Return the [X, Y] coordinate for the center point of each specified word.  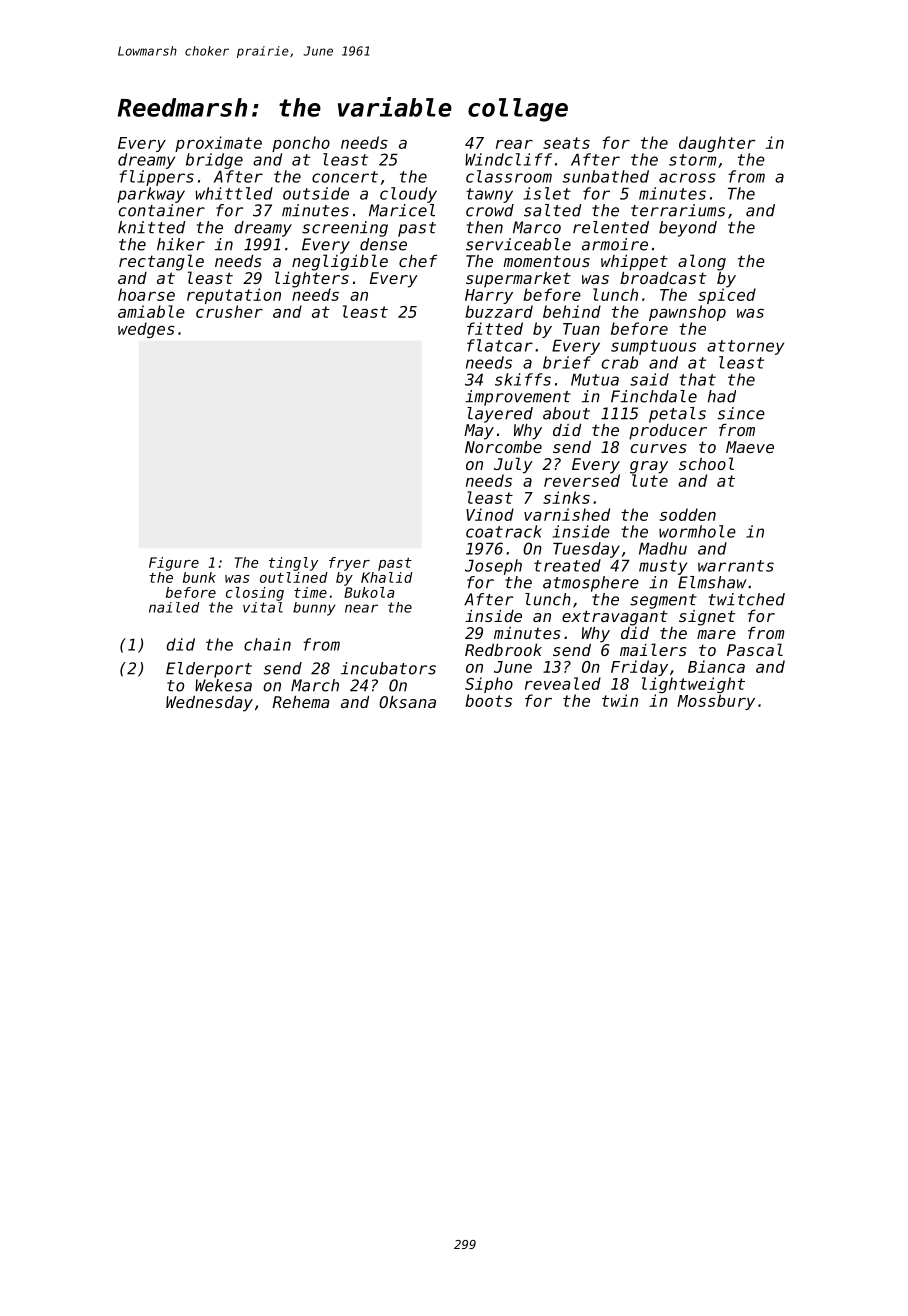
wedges [146, 330]
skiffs [523, 379]
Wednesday [209, 704]
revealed [563, 683]
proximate [218, 144]
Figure [174, 564]
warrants [736, 566]
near [361, 608]
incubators [388, 668]
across [687, 178]
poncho [301, 144]
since [741, 413]
